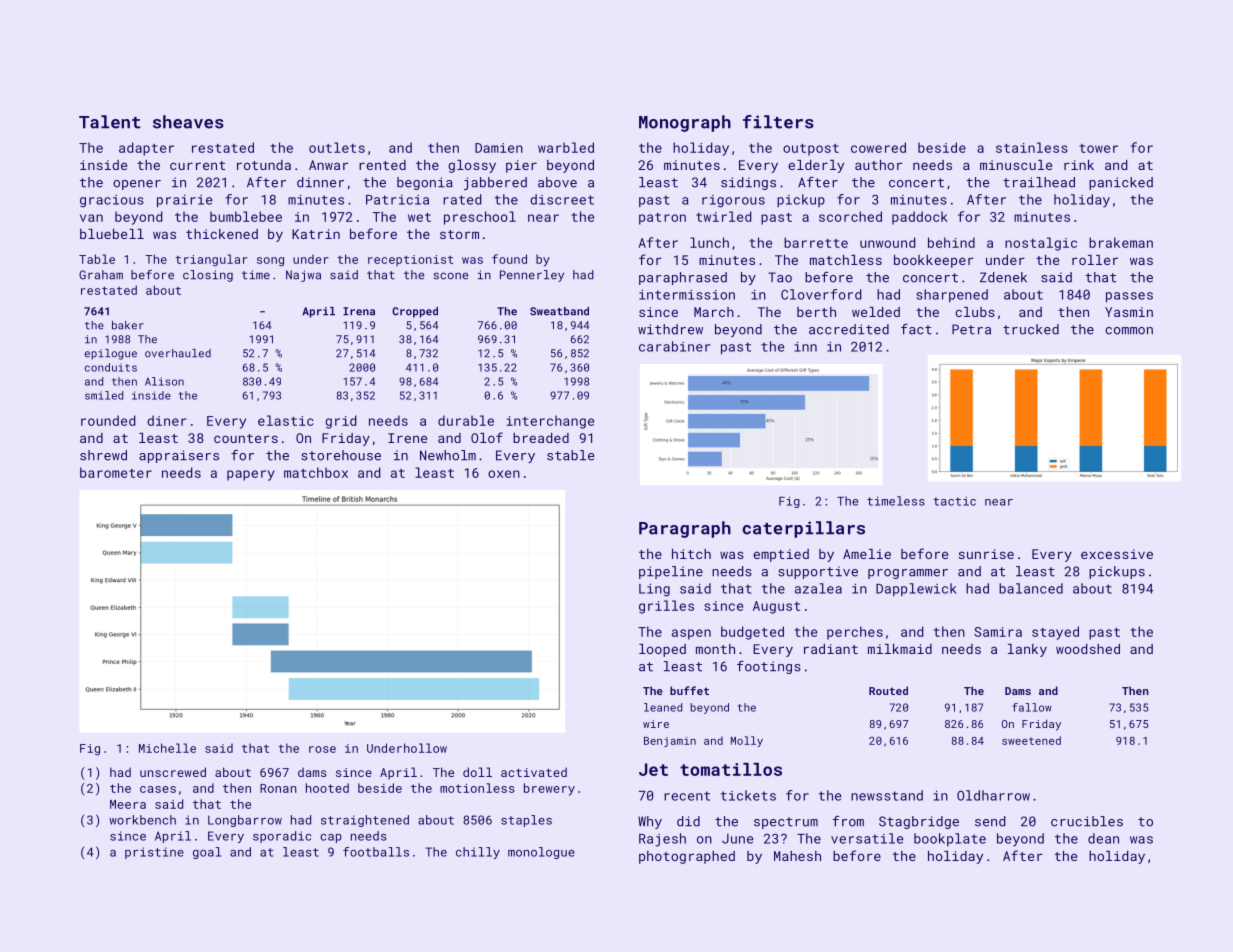 Image resolution: width=1233 pixels, height=952 pixels. What do you see at coordinates (245, 821) in the image?
I see `Longbarrow` at bounding box center [245, 821].
